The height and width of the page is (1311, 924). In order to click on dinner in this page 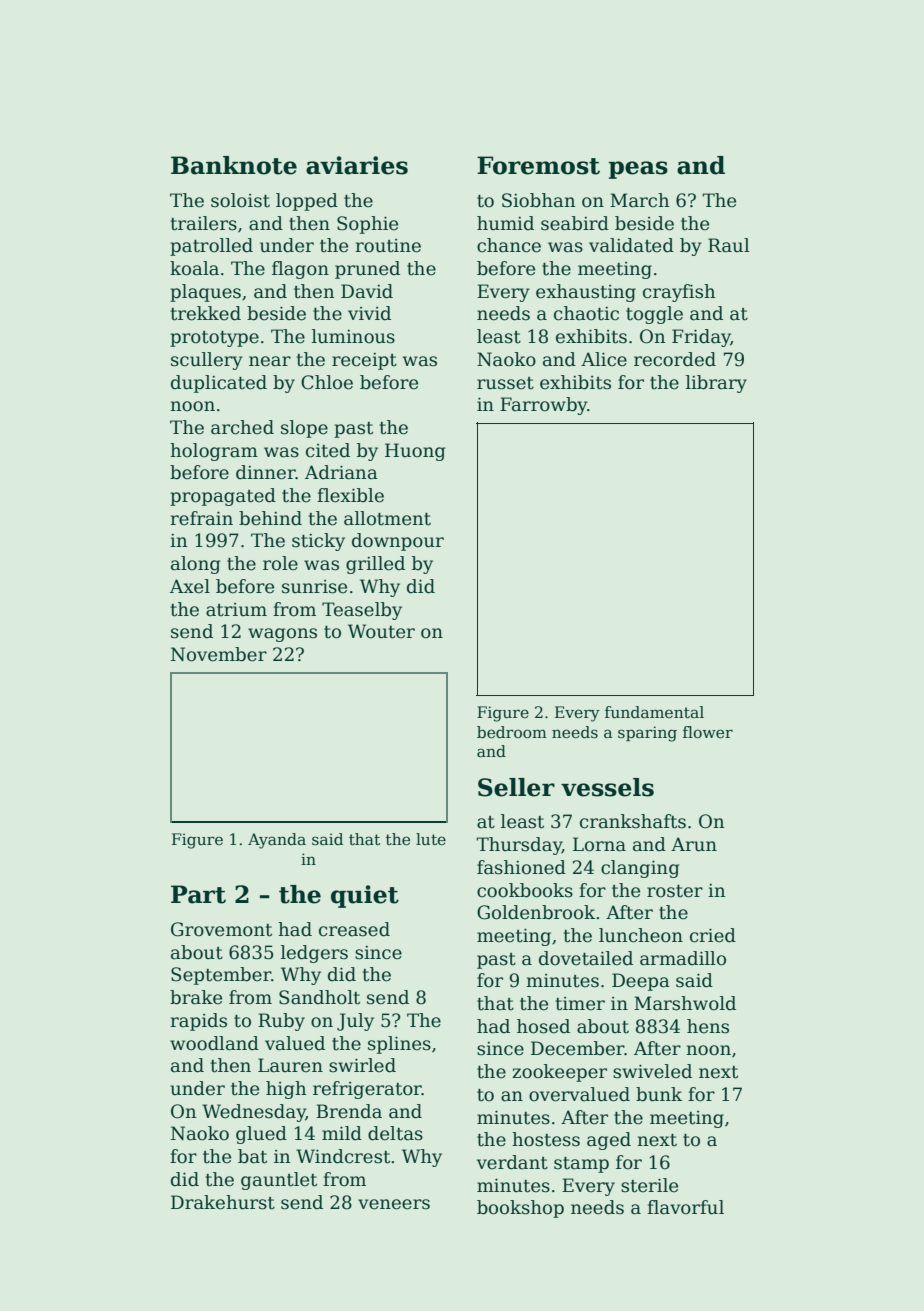, I will do `click(266, 472)`.
